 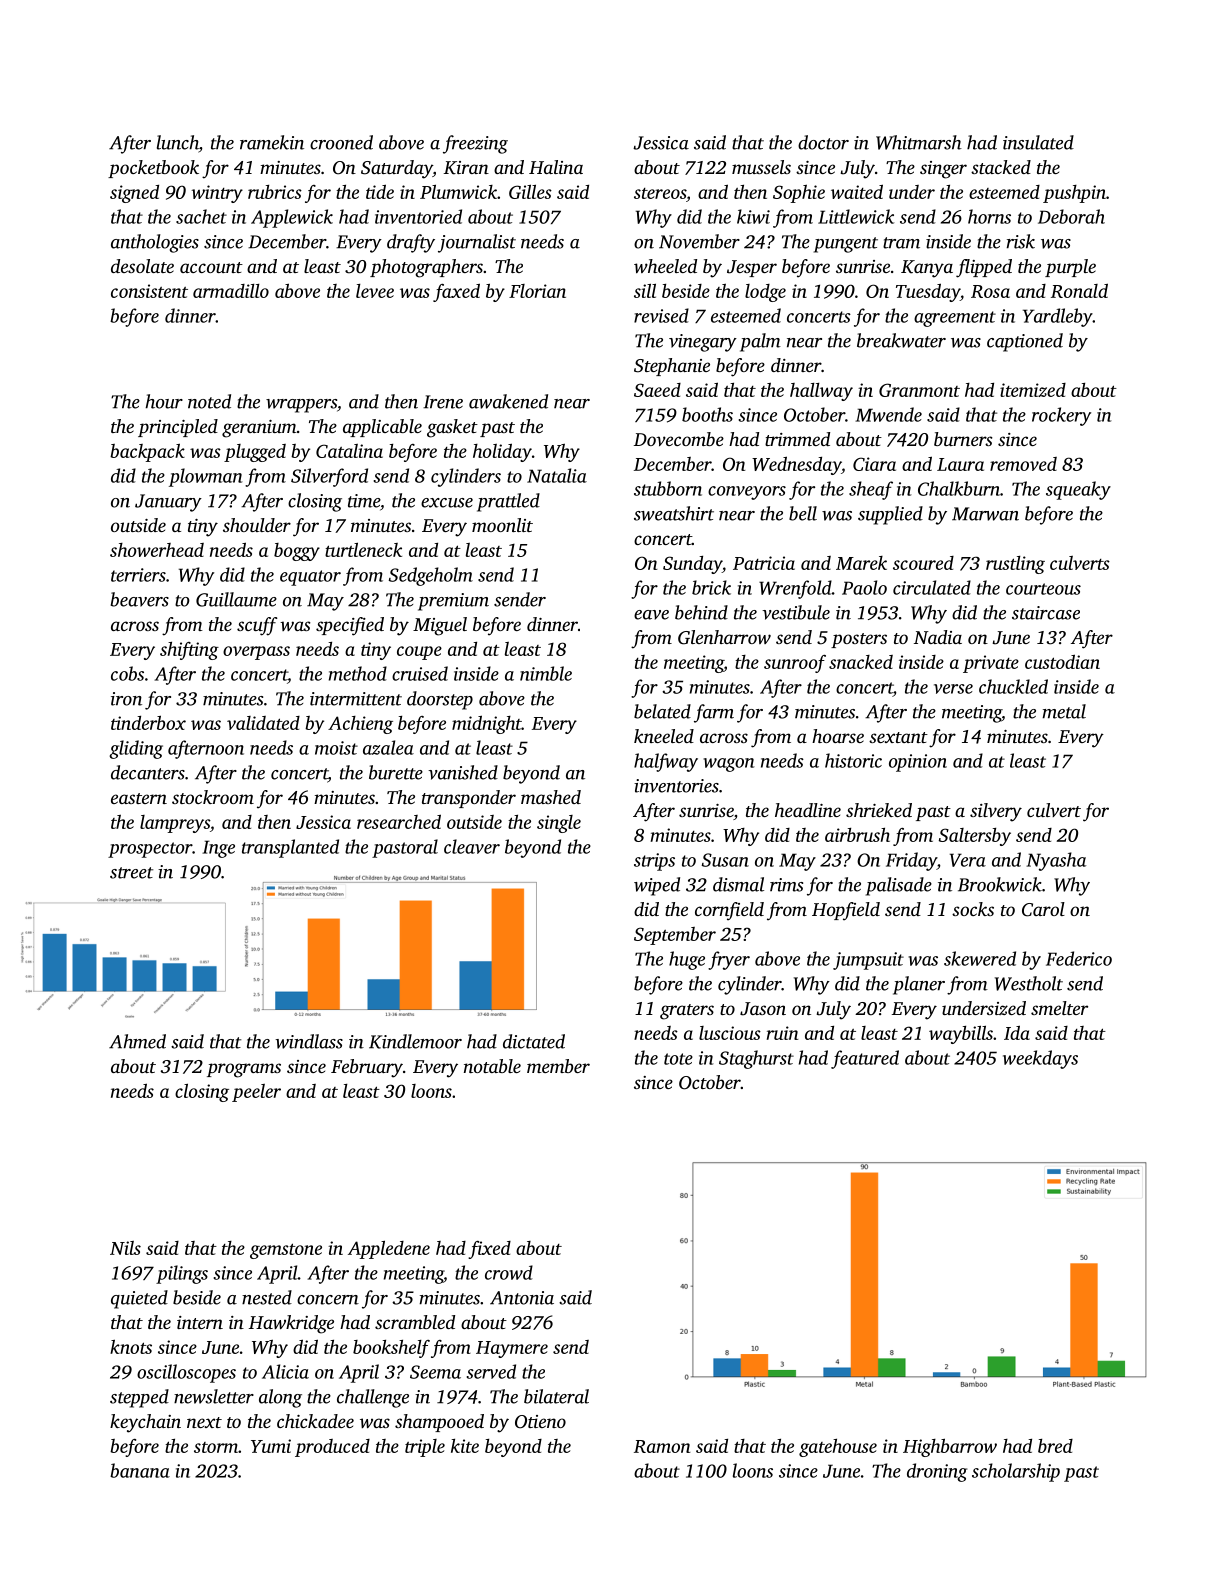 I want to click on Guillaume, so click(x=236, y=599).
